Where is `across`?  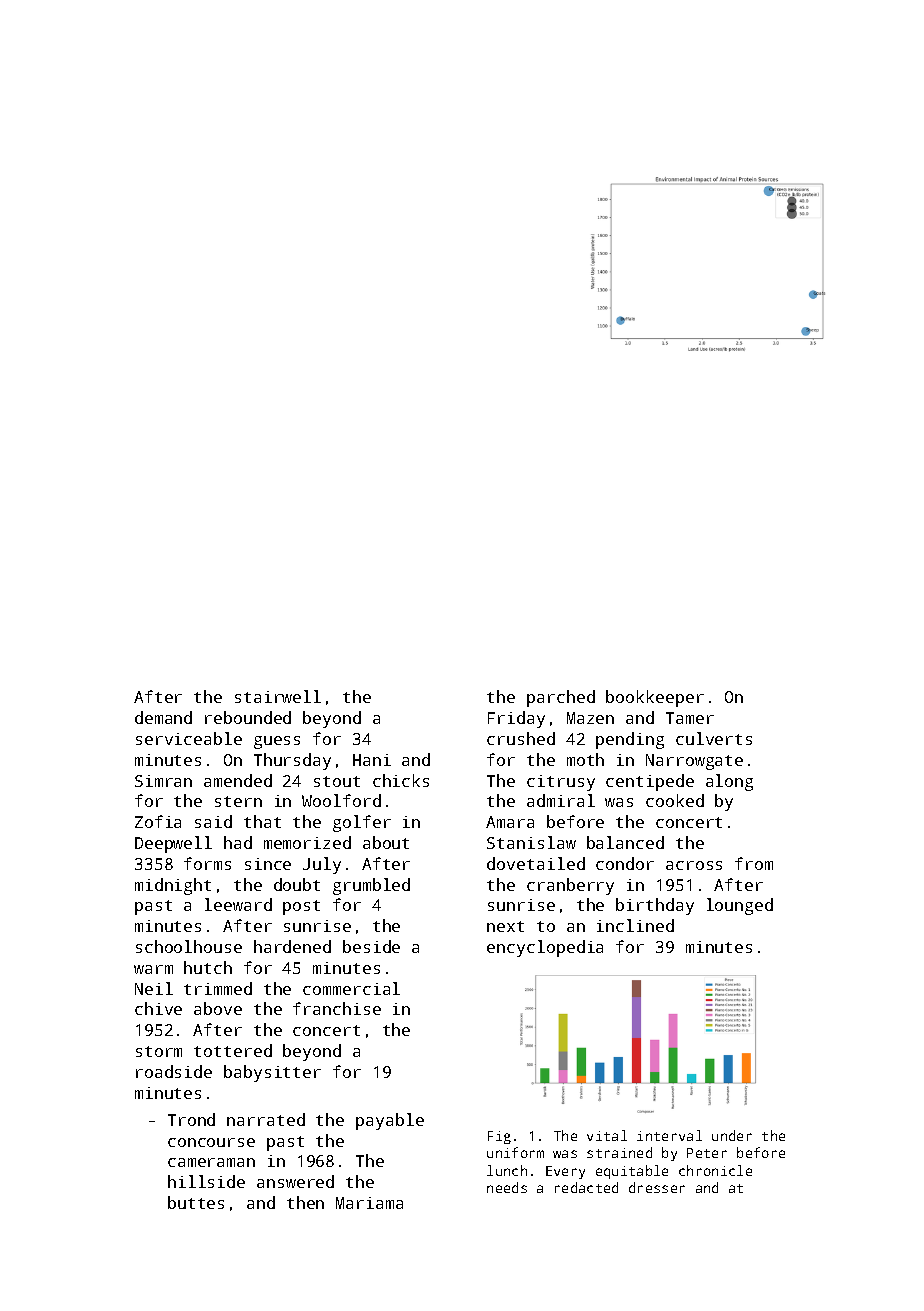
across is located at coordinates (694, 865).
